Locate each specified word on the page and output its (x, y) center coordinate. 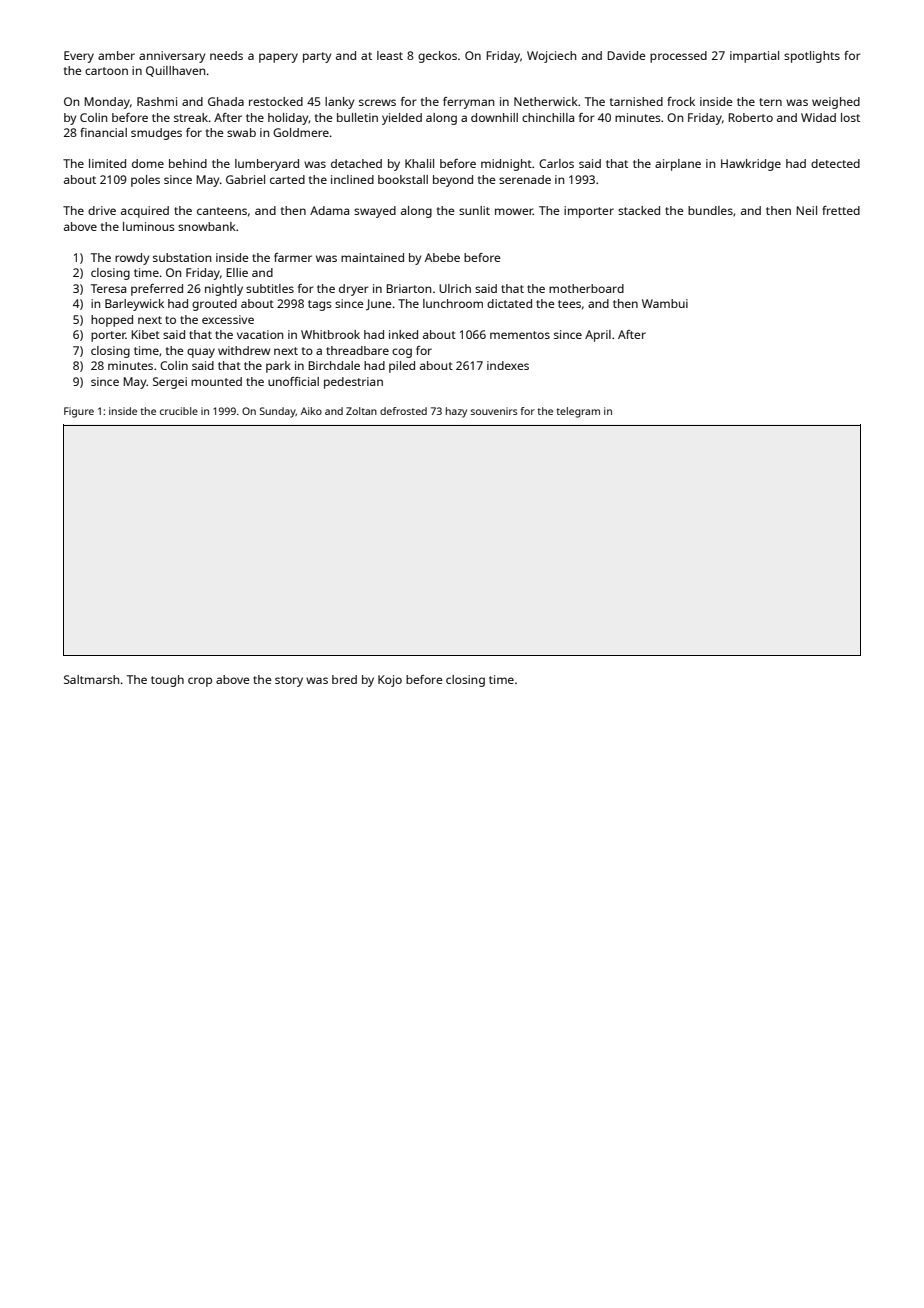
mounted (216, 381)
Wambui (665, 303)
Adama (329, 210)
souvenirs (494, 411)
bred (344, 679)
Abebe (442, 257)
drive (102, 210)
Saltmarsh (91, 679)
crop (200, 682)
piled (402, 367)
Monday (107, 103)
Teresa (108, 288)
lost (850, 117)
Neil (806, 210)
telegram (578, 412)
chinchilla (548, 117)
